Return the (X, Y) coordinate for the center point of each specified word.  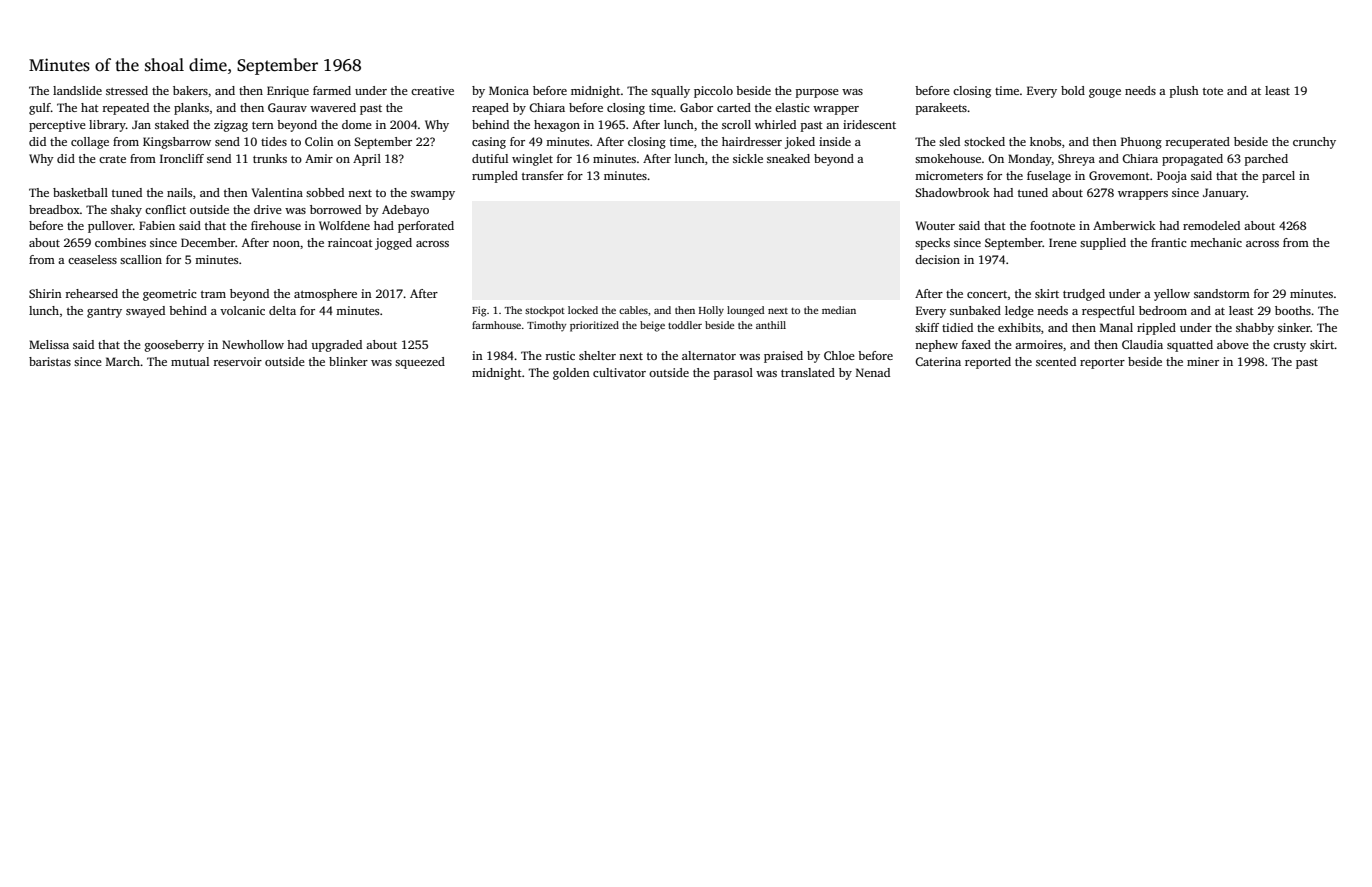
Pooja (1172, 177)
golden (571, 374)
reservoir (237, 361)
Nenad (873, 372)
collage (90, 143)
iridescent (869, 124)
